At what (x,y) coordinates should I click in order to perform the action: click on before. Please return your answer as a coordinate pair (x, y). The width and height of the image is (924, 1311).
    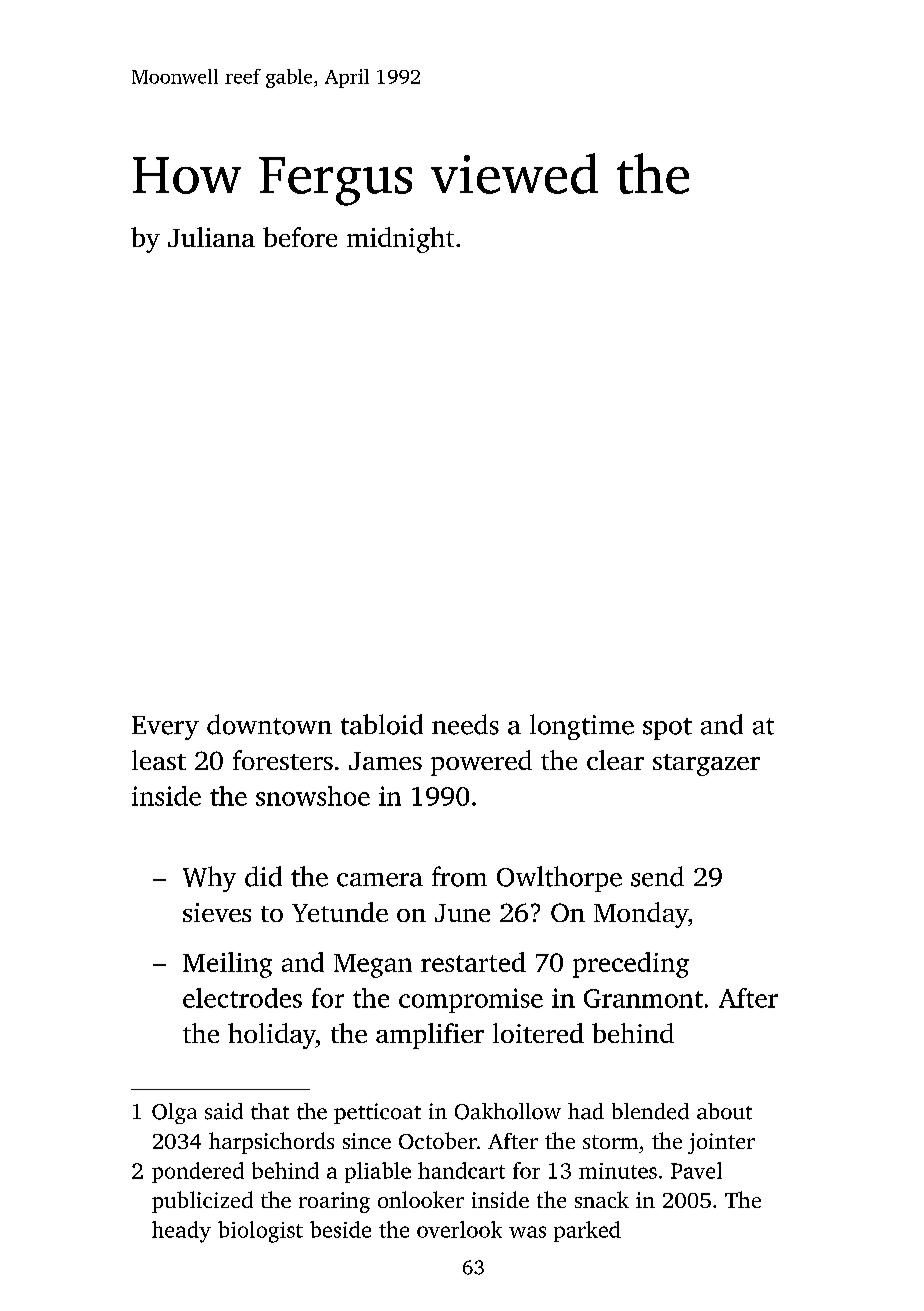
    Looking at the image, I should click on (300, 237).
